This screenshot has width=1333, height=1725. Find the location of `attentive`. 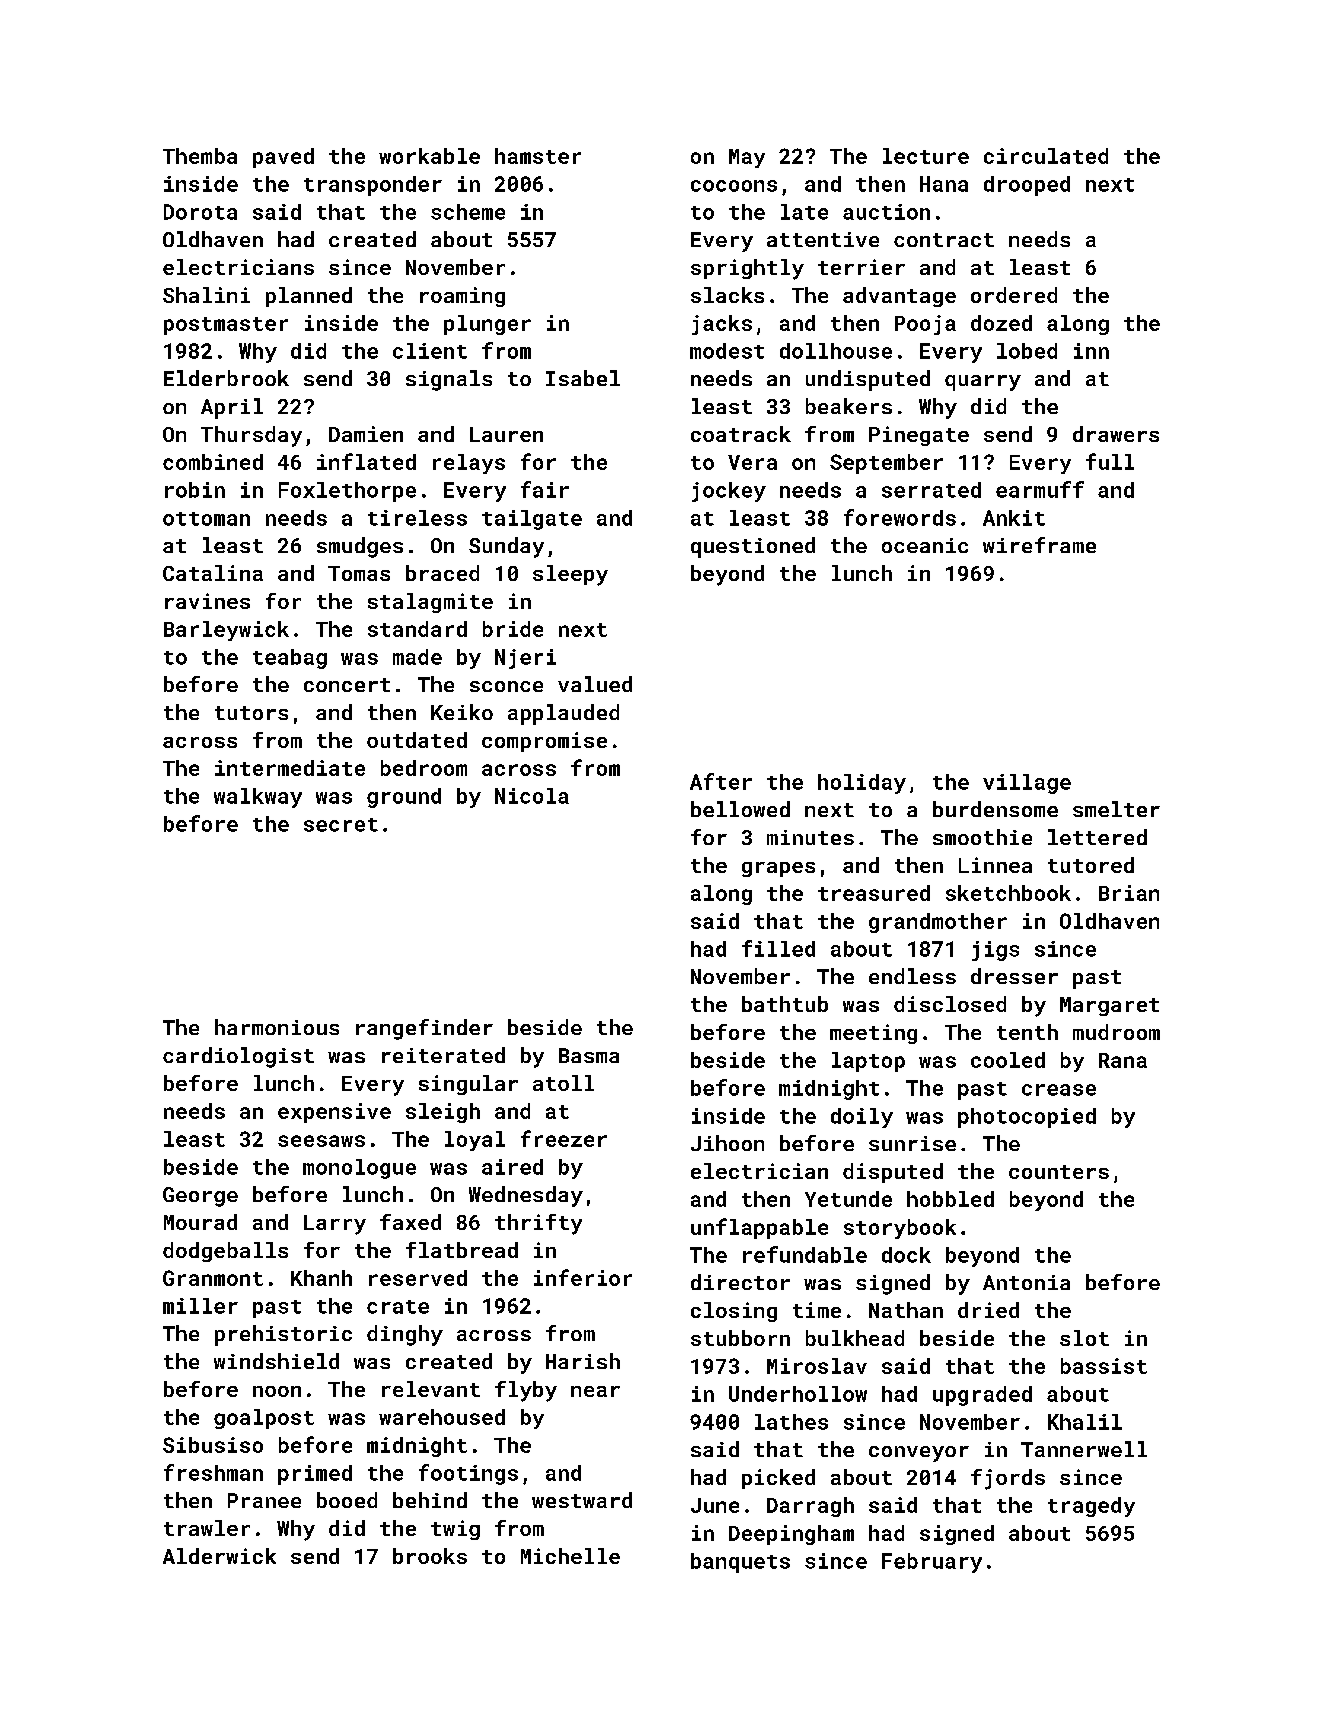

attentive is located at coordinates (823, 239).
